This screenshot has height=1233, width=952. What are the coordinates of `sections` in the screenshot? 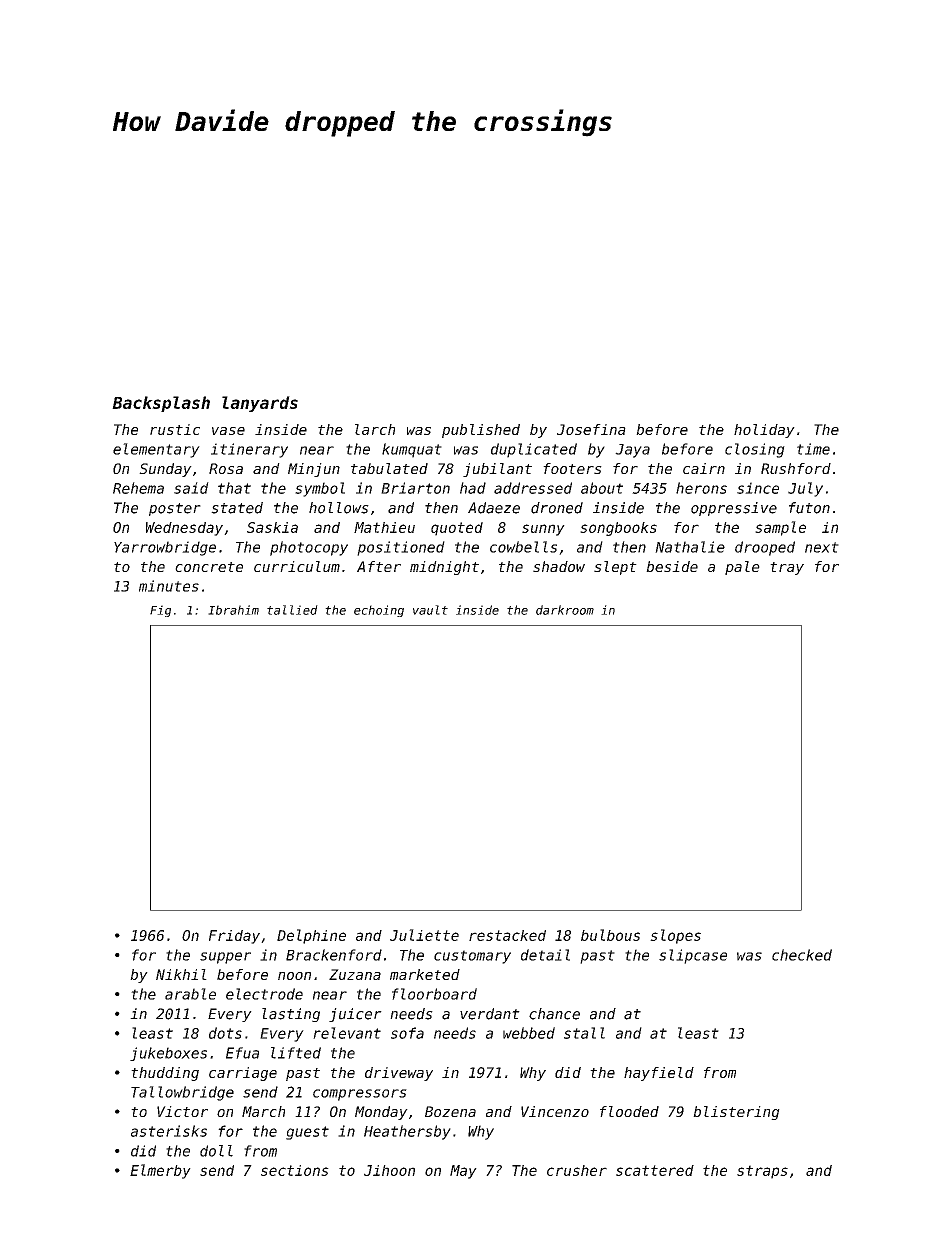 It's located at (295, 1170).
